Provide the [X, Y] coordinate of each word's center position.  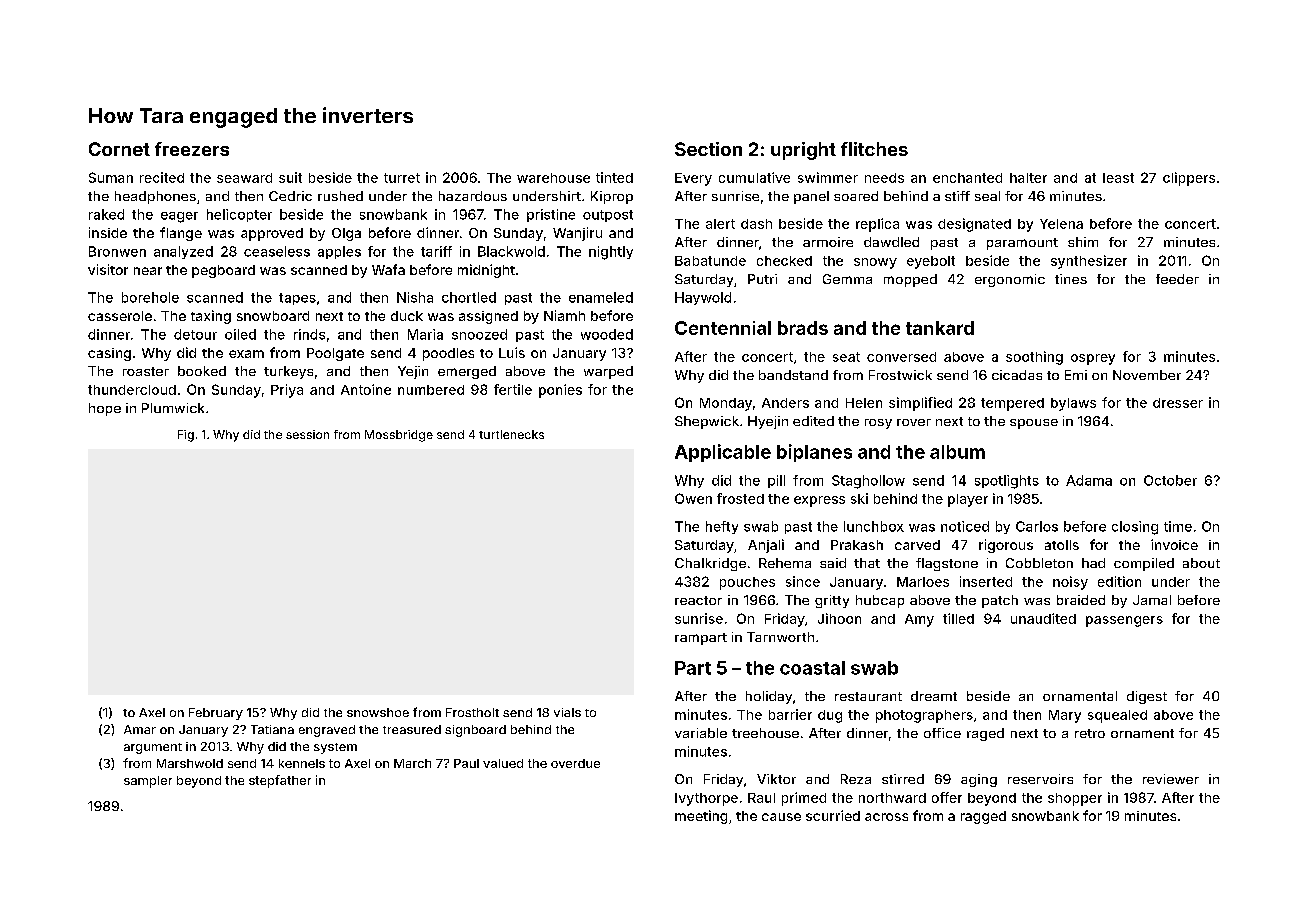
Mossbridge [399, 436]
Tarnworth [780, 637]
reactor [698, 600]
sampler [148, 782]
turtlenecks [511, 434]
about [1201, 563]
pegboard [223, 271]
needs [884, 178]
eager [179, 217]
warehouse [553, 178]
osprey [1093, 359]
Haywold [703, 298]
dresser [1178, 403]
